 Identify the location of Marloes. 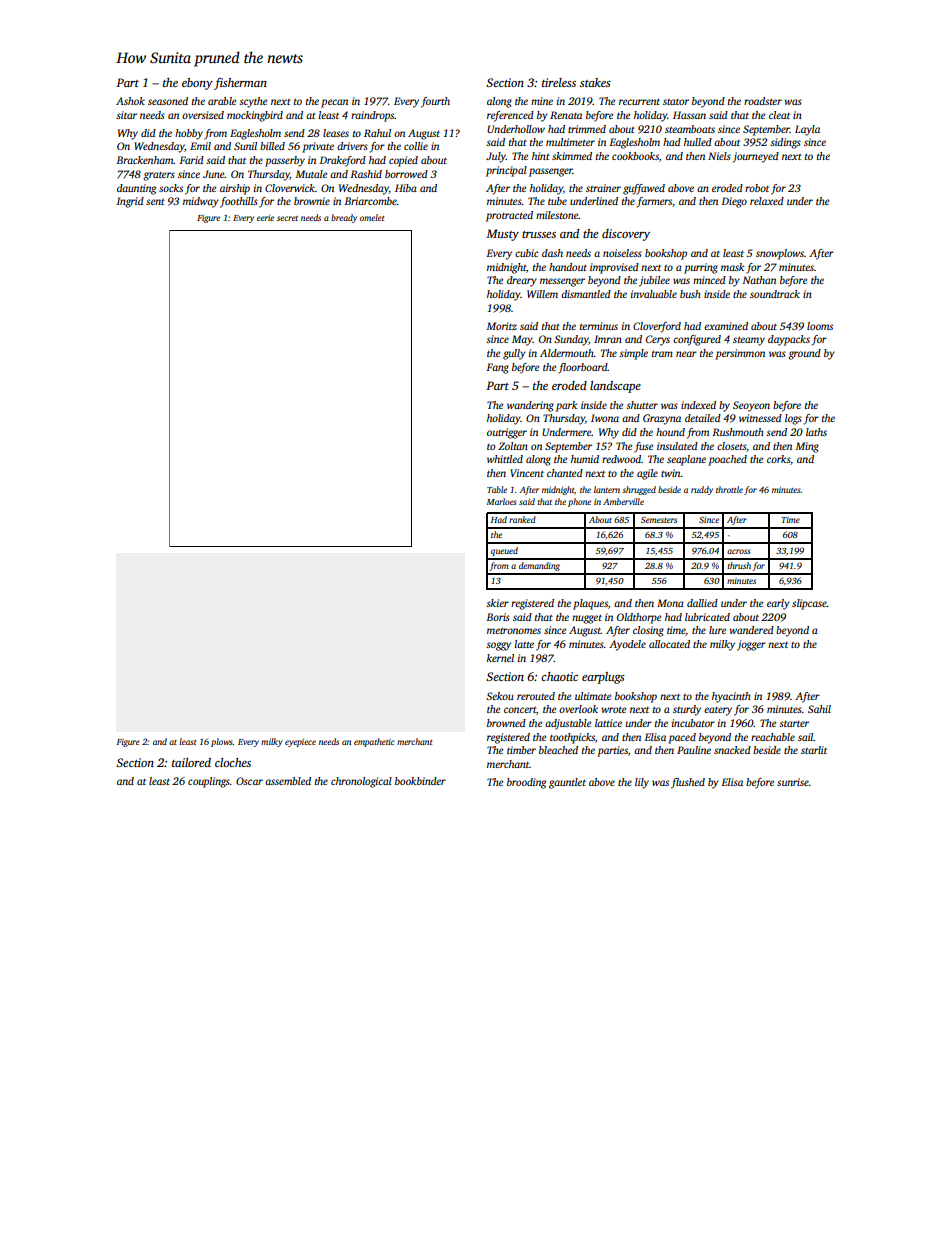
(502, 501).
